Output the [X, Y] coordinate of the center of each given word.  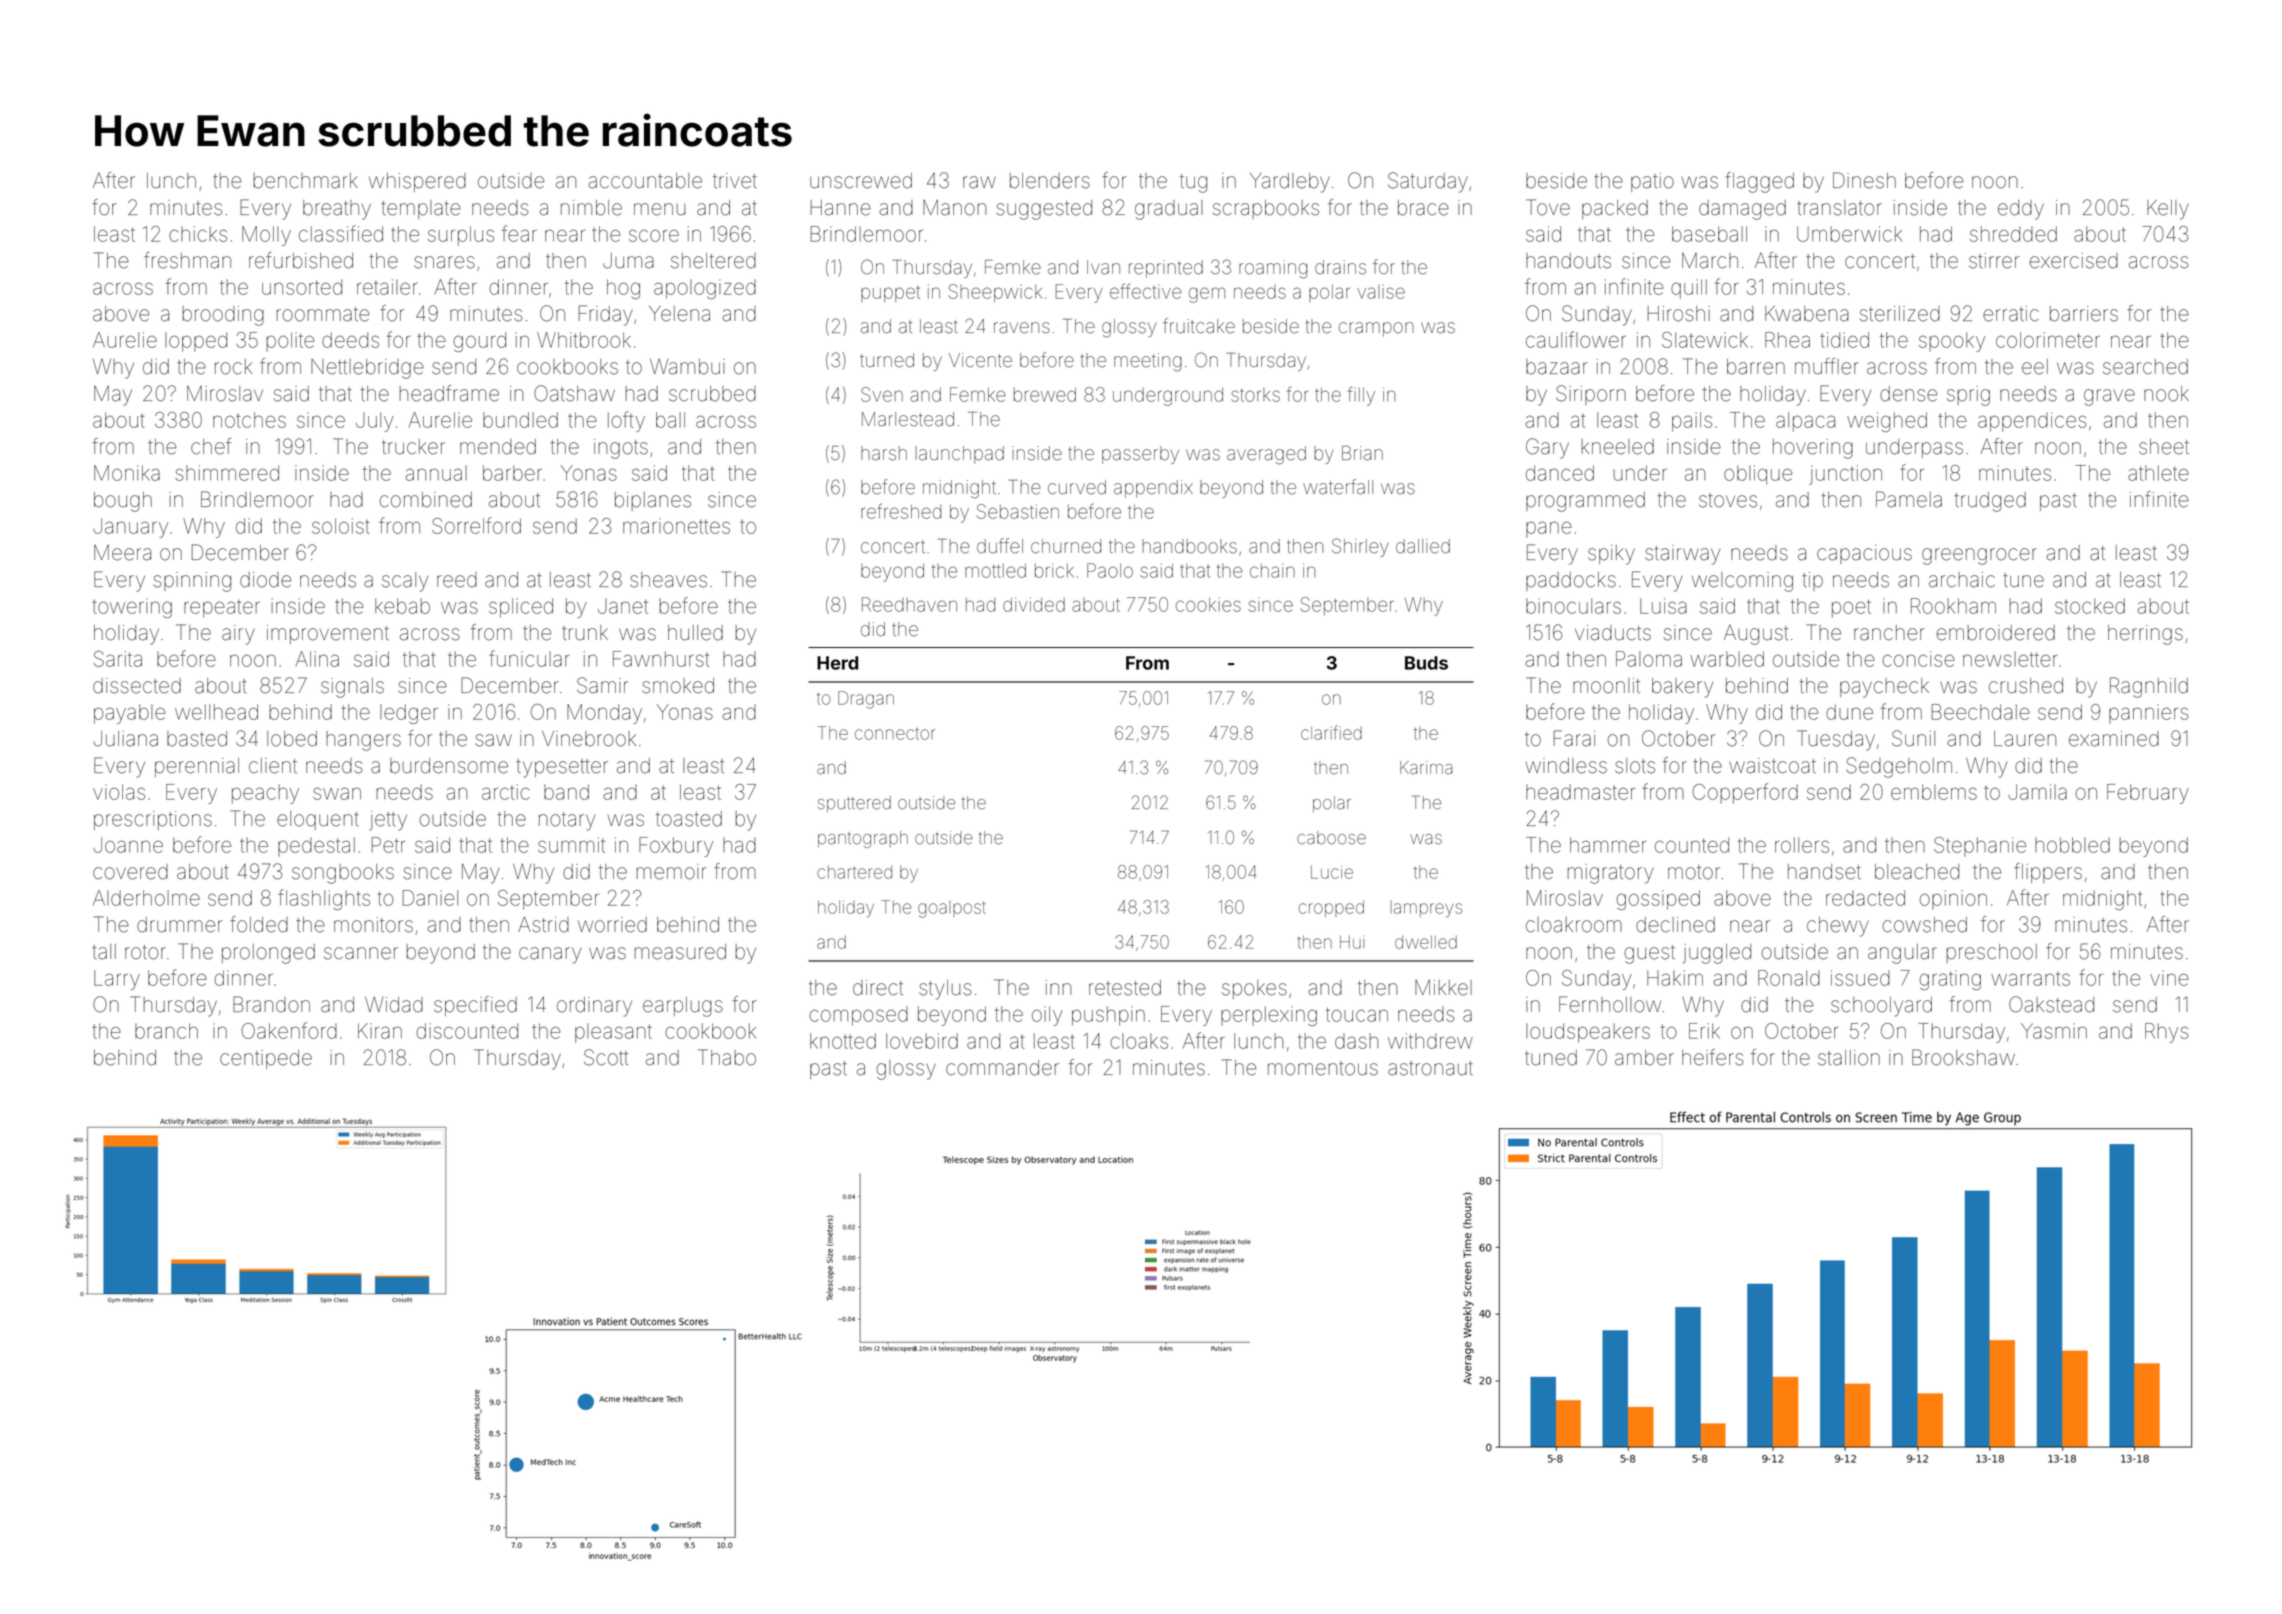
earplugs [683, 1007]
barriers [2084, 314]
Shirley [1360, 547]
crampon [1376, 329]
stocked [2090, 606]
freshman [187, 260]
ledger [409, 714]
